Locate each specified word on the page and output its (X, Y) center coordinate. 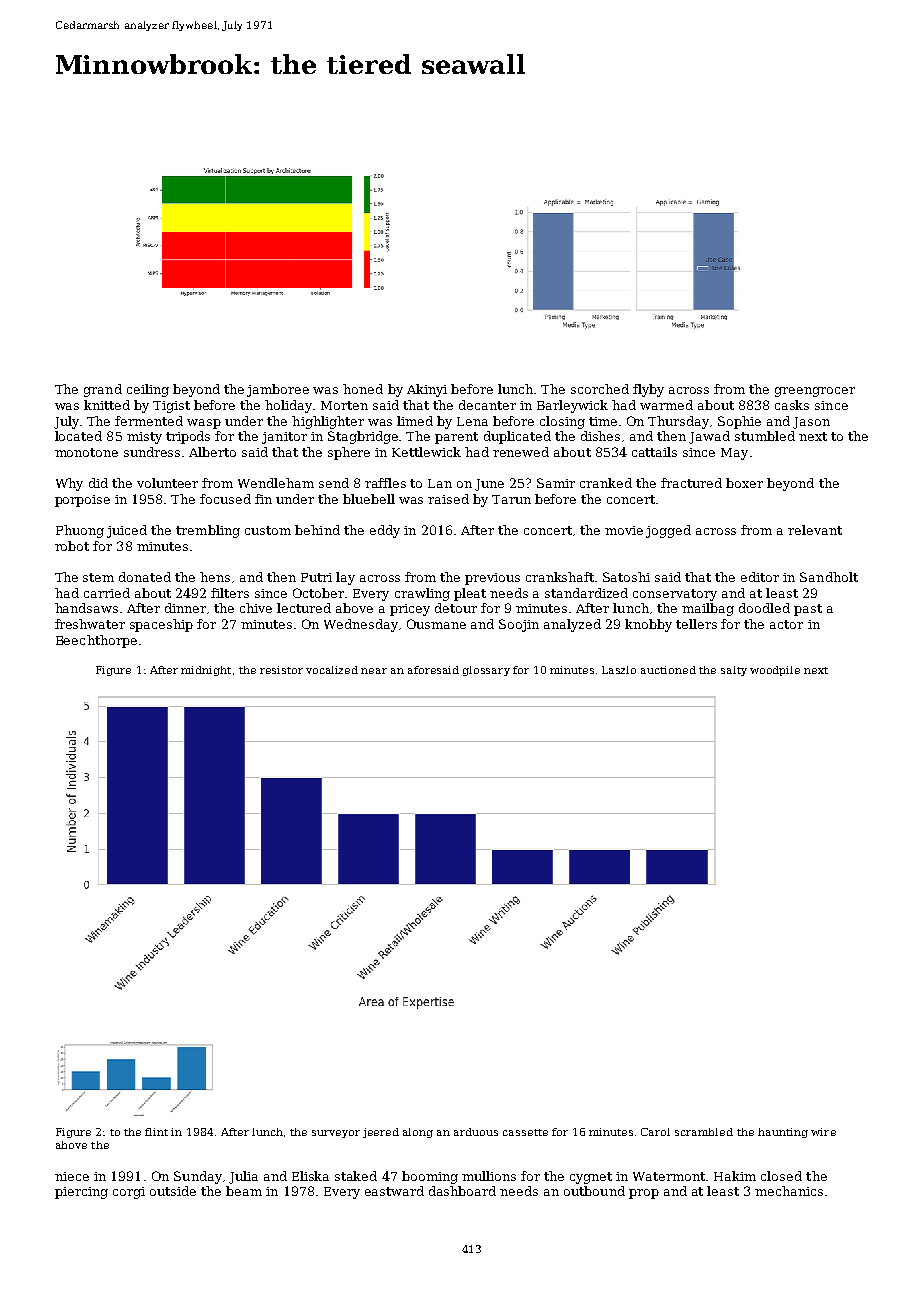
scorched (600, 389)
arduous (476, 1132)
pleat (470, 594)
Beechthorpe (96, 641)
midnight (206, 671)
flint (156, 1132)
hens (215, 577)
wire (823, 1132)
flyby (648, 390)
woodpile (775, 671)
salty (734, 671)
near (374, 671)
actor (786, 624)
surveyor (336, 1134)
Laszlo (619, 670)
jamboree (278, 390)
